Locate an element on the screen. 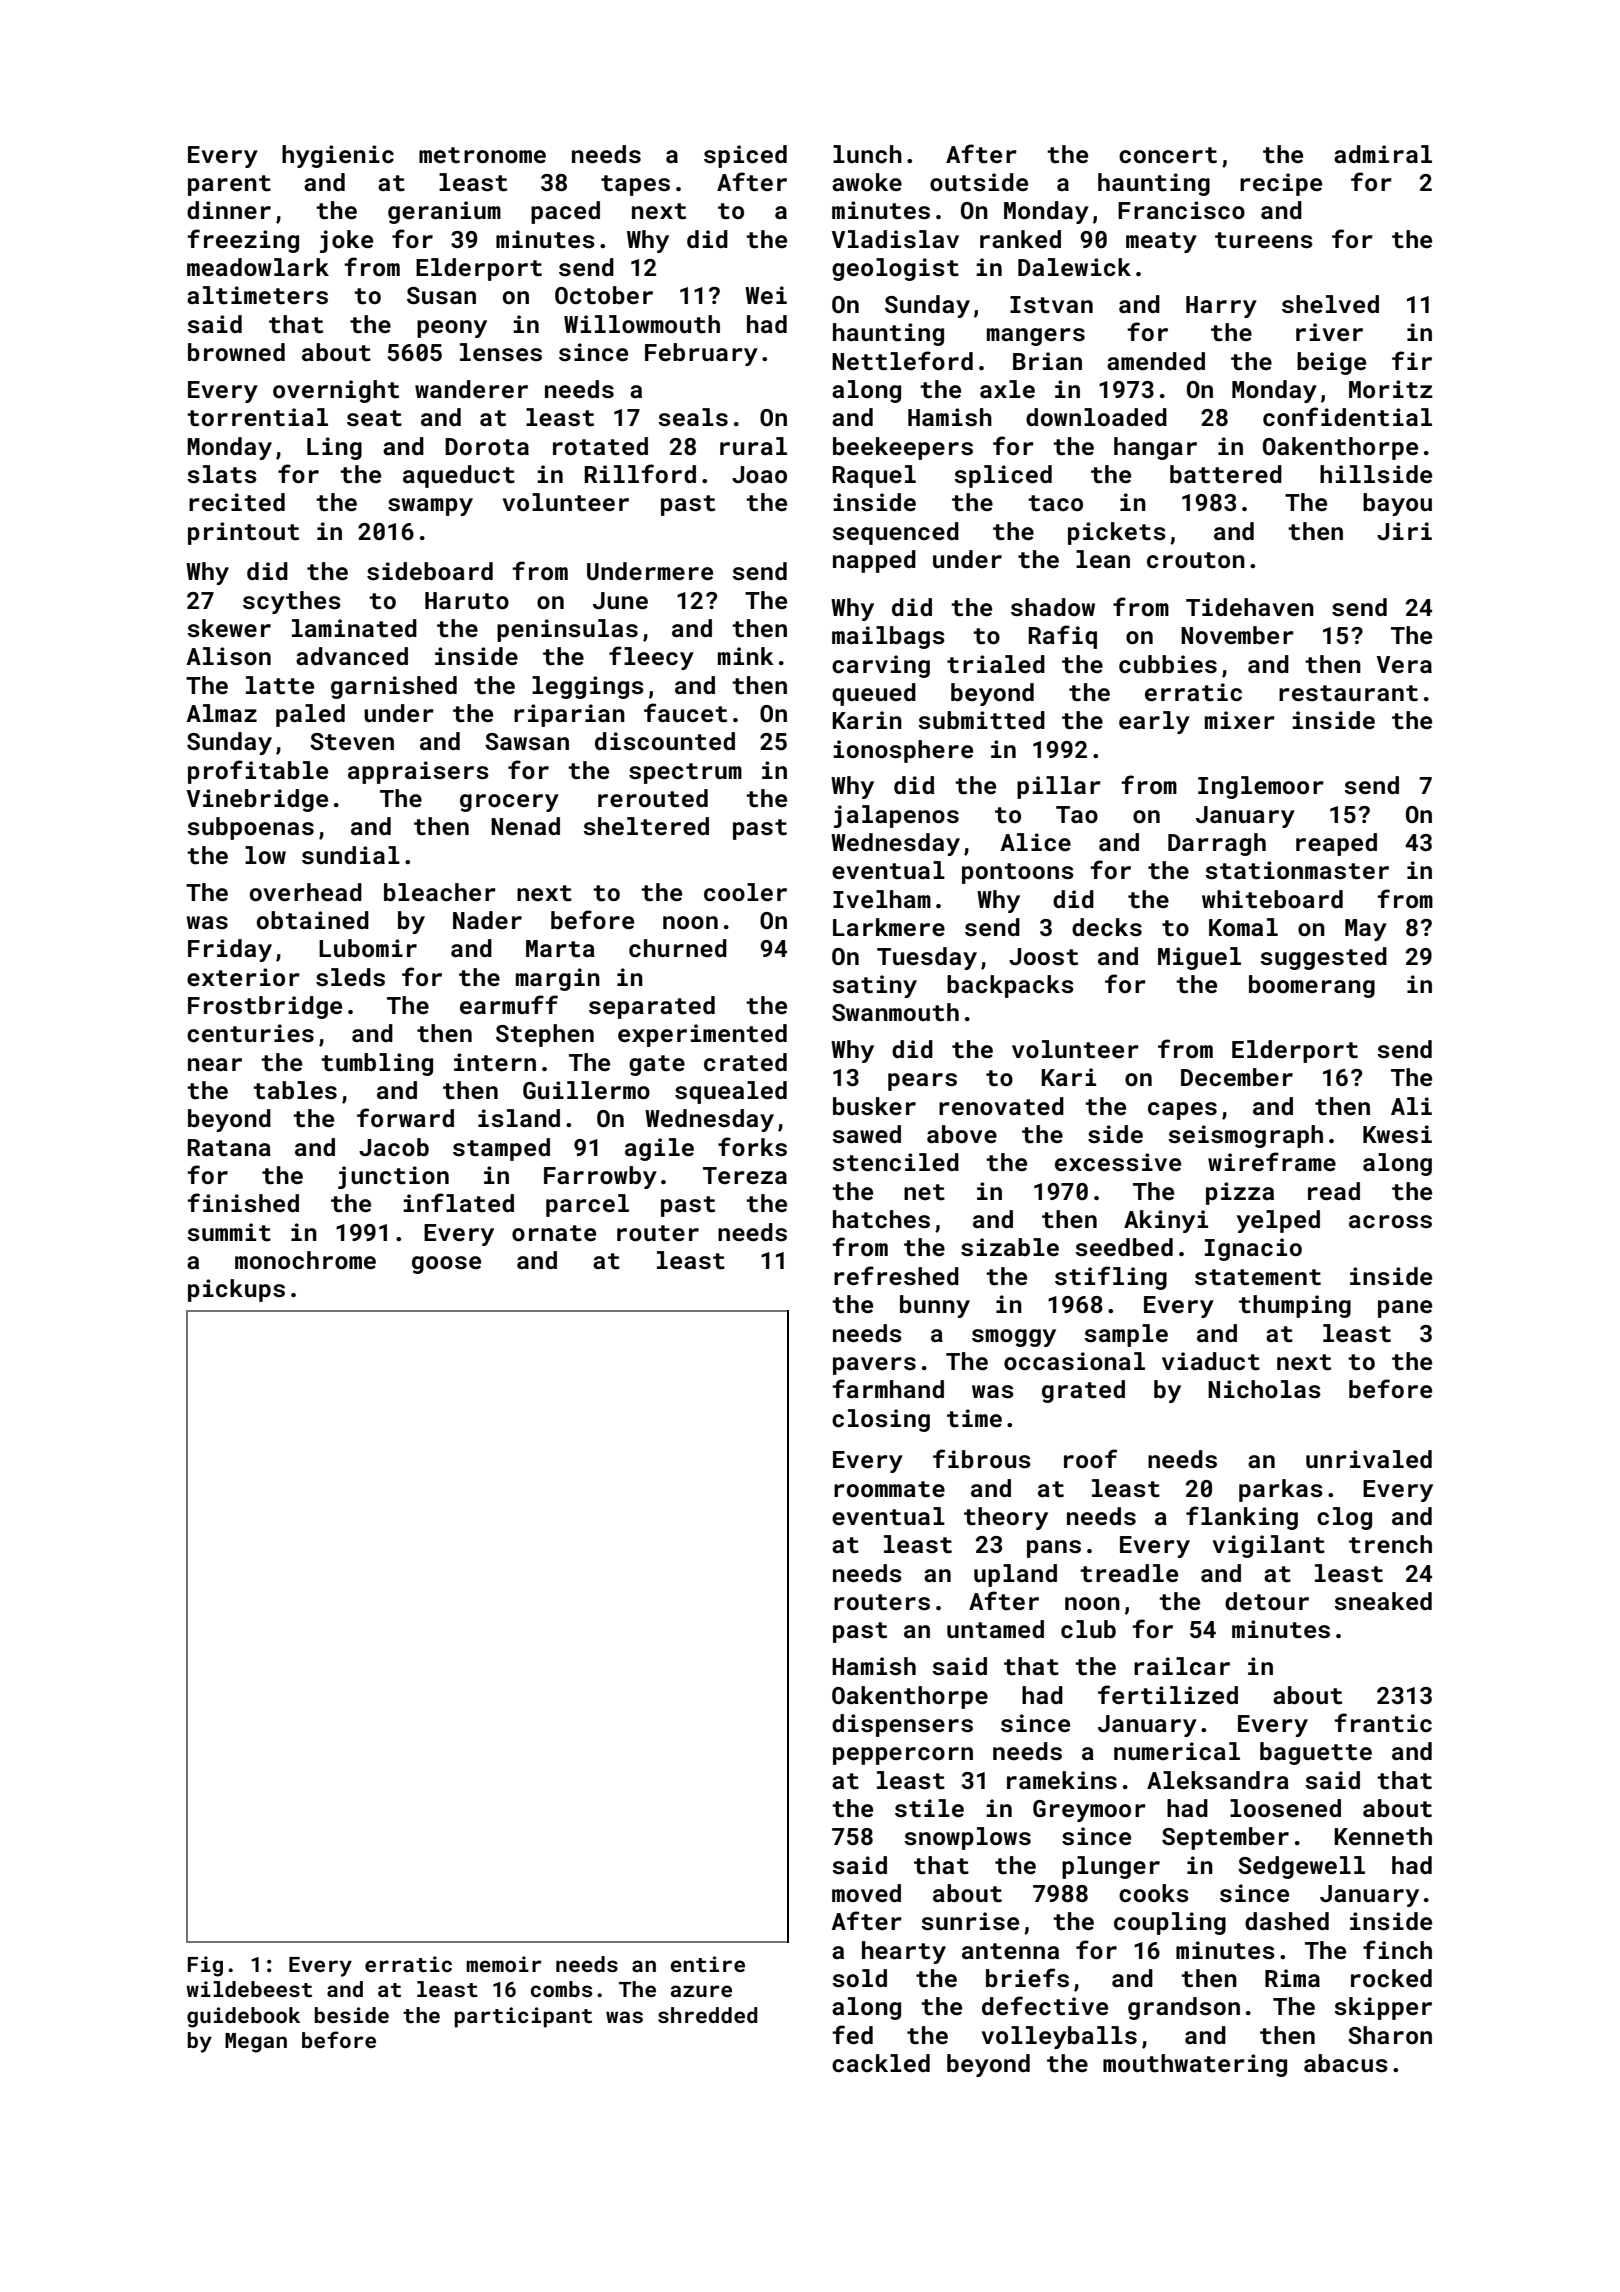  concert is located at coordinates (1168, 155).
